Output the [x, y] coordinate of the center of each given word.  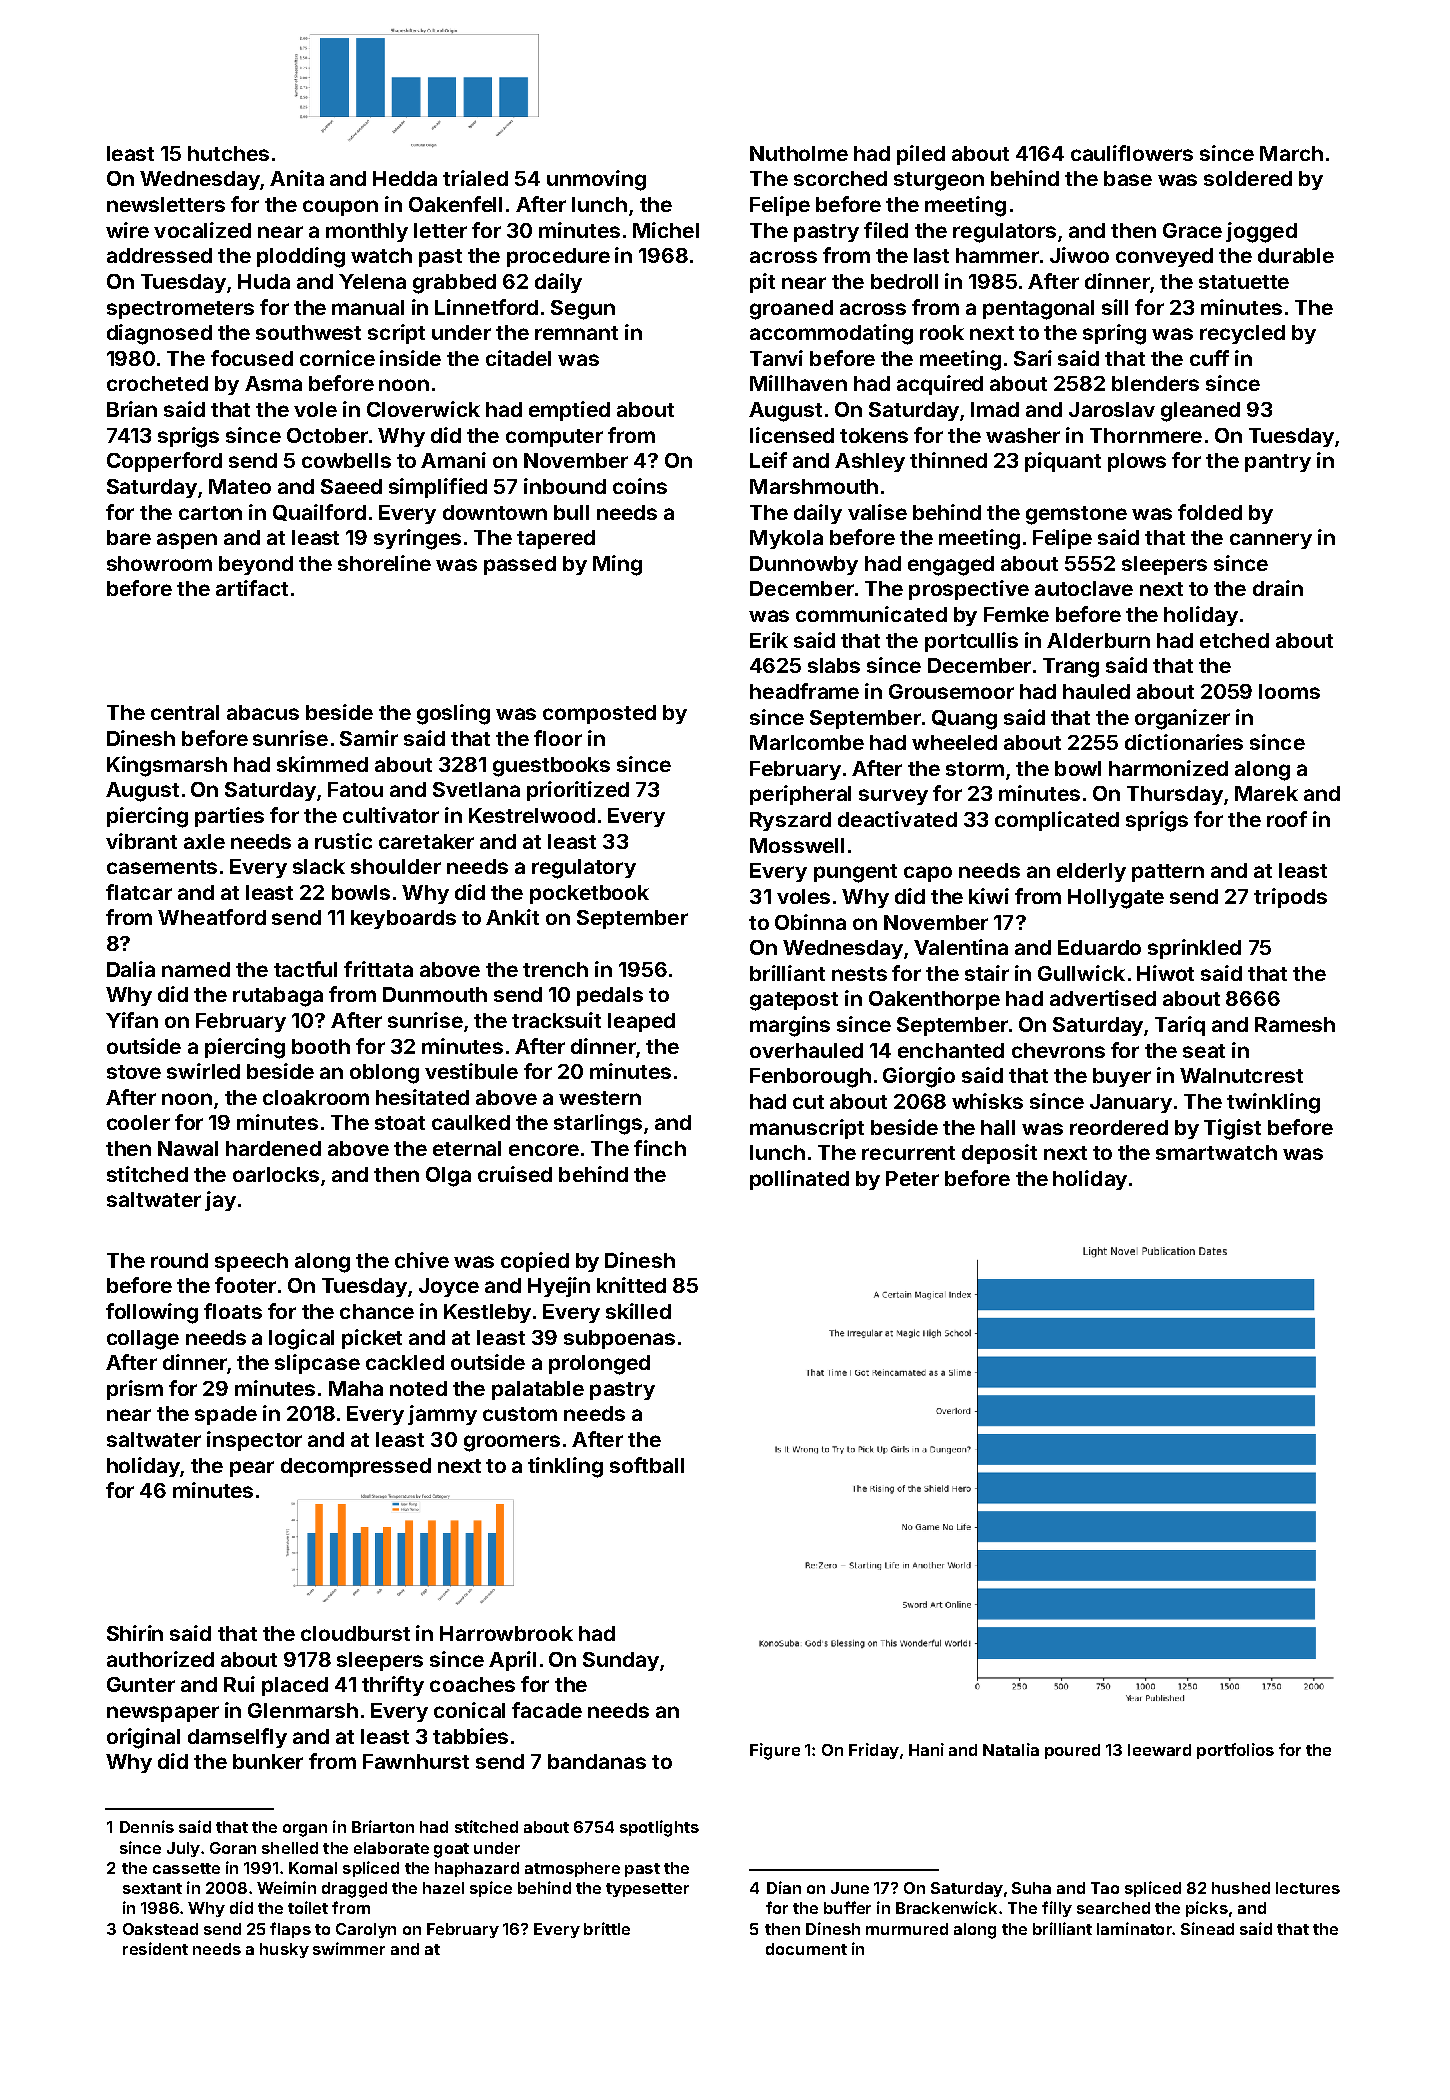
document [806, 1949]
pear [252, 1469]
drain [1278, 588]
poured [1072, 1751]
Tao [1105, 1888]
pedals [610, 996]
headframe [804, 691]
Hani [926, 1749]
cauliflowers [1132, 153]
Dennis [147, 1826]
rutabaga [278, 997]
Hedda [405, 178]
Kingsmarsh [167, 766]
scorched [840, 178]
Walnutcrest [1241, 1075]
